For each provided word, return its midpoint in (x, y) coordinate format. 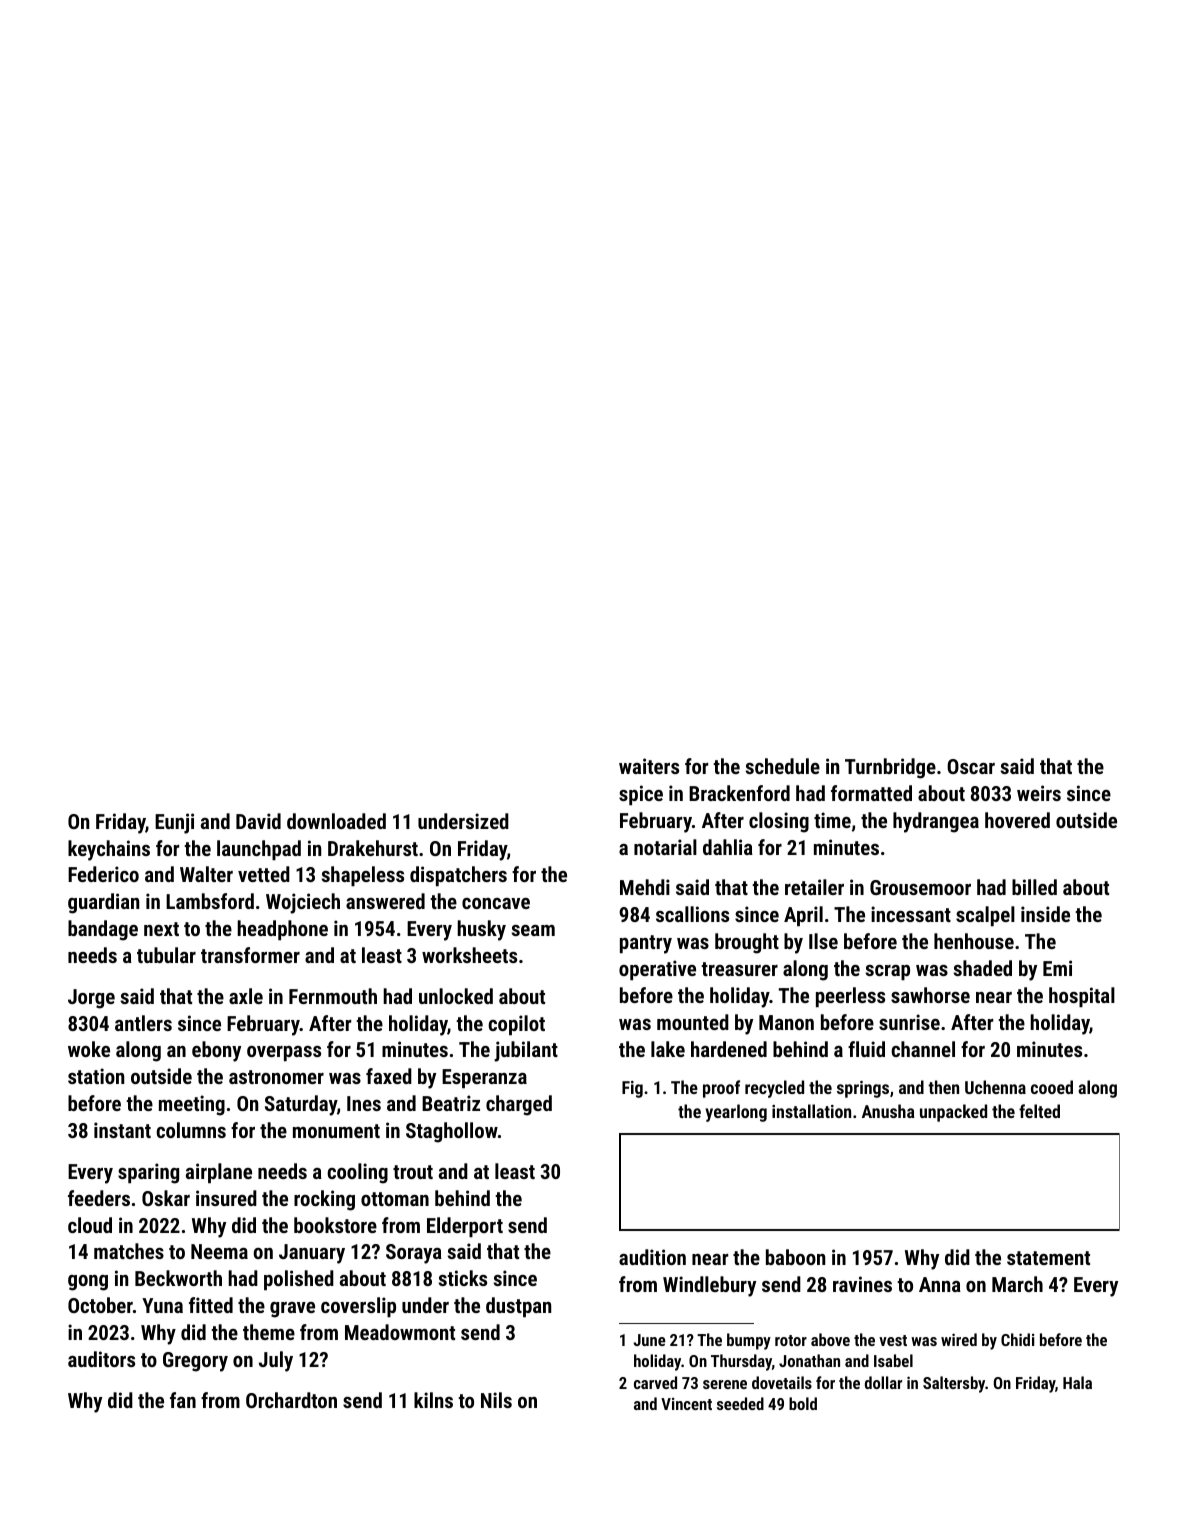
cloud (90, 1225)
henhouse (974, 941)
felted (1039, 1111)
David (258, 821)
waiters (649, 766)
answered (385, 901)
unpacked (953, 1113)
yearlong (736, 1113)
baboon (795, 1257)
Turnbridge (890, 768)
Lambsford (210, 901)
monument (336, 1131)
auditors (101, 1359)
